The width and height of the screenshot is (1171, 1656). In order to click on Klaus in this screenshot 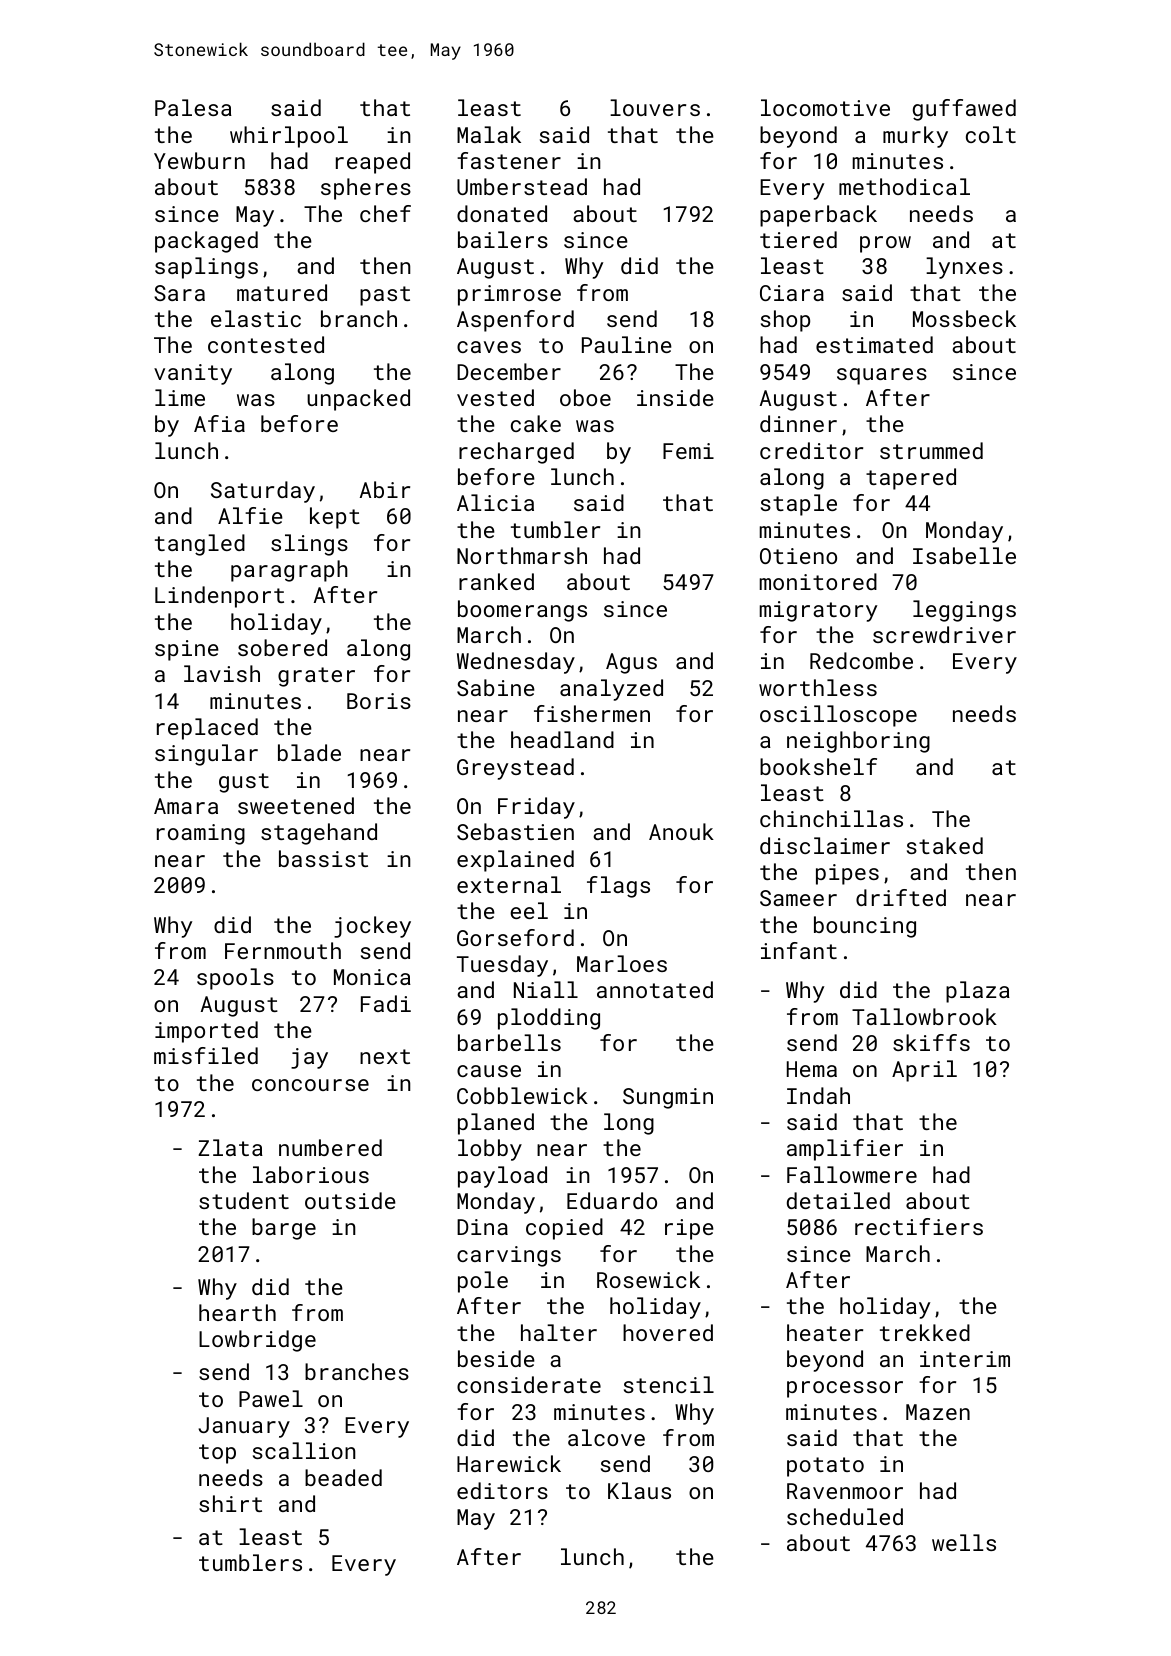, I will do `click(639, 1490)`.
